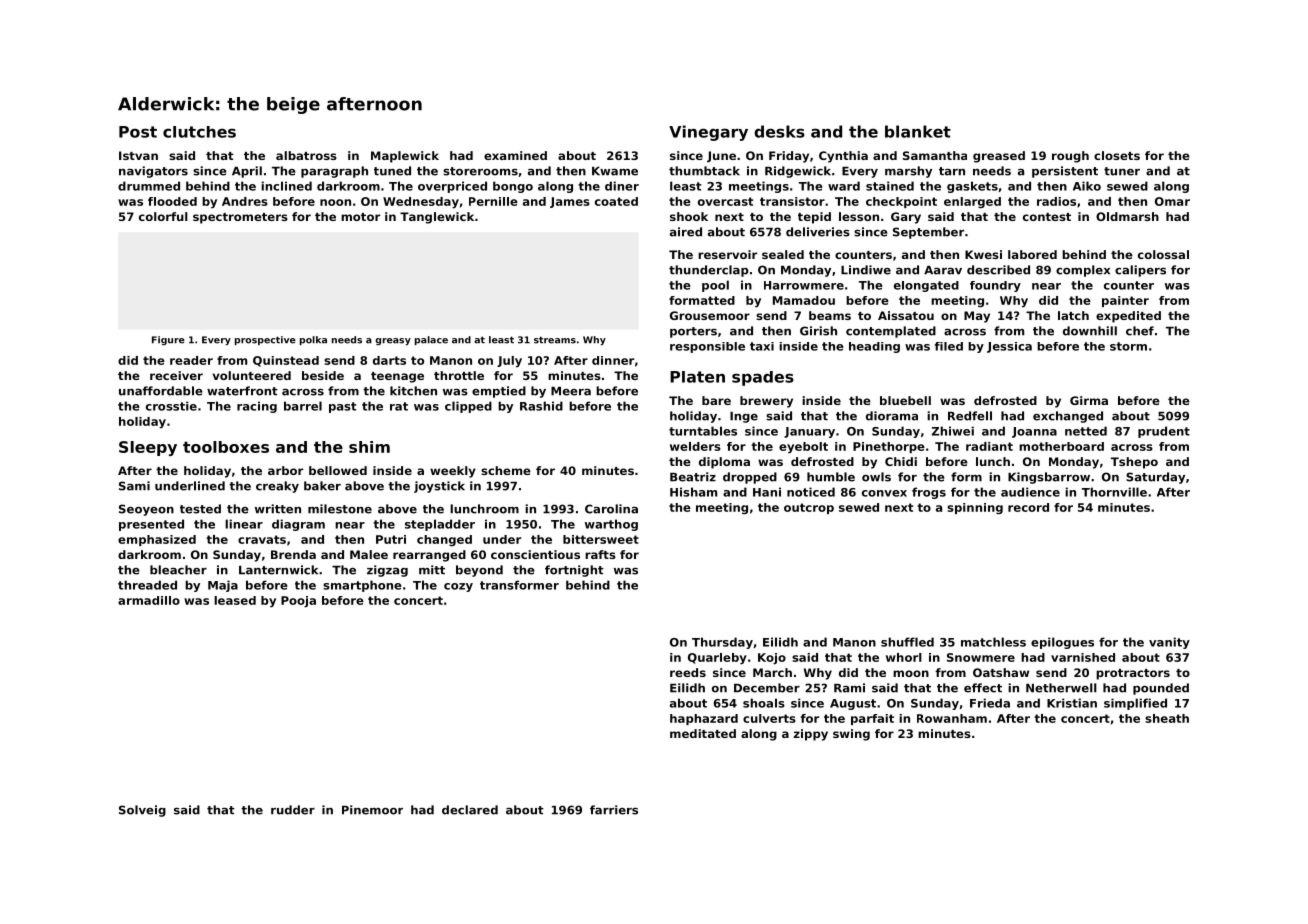  Describe the element at coordinates (199, 132) in the image. I see `clutches` at that location.
